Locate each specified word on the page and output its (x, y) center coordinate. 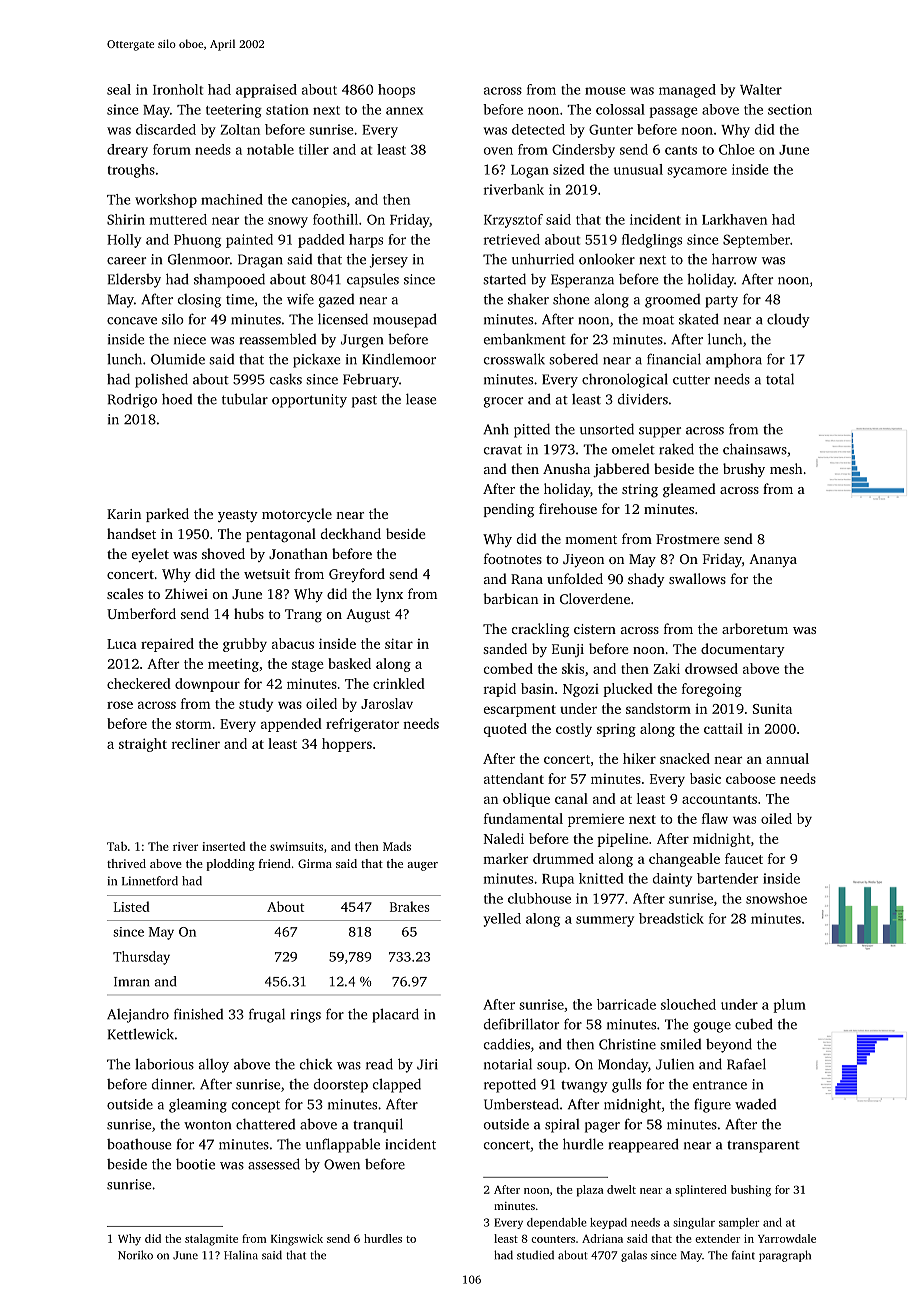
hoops (396, 91)
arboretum (755, 628)
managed (687, 91)
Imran (132, 982)
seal (119, 89)
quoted (505, 730)
